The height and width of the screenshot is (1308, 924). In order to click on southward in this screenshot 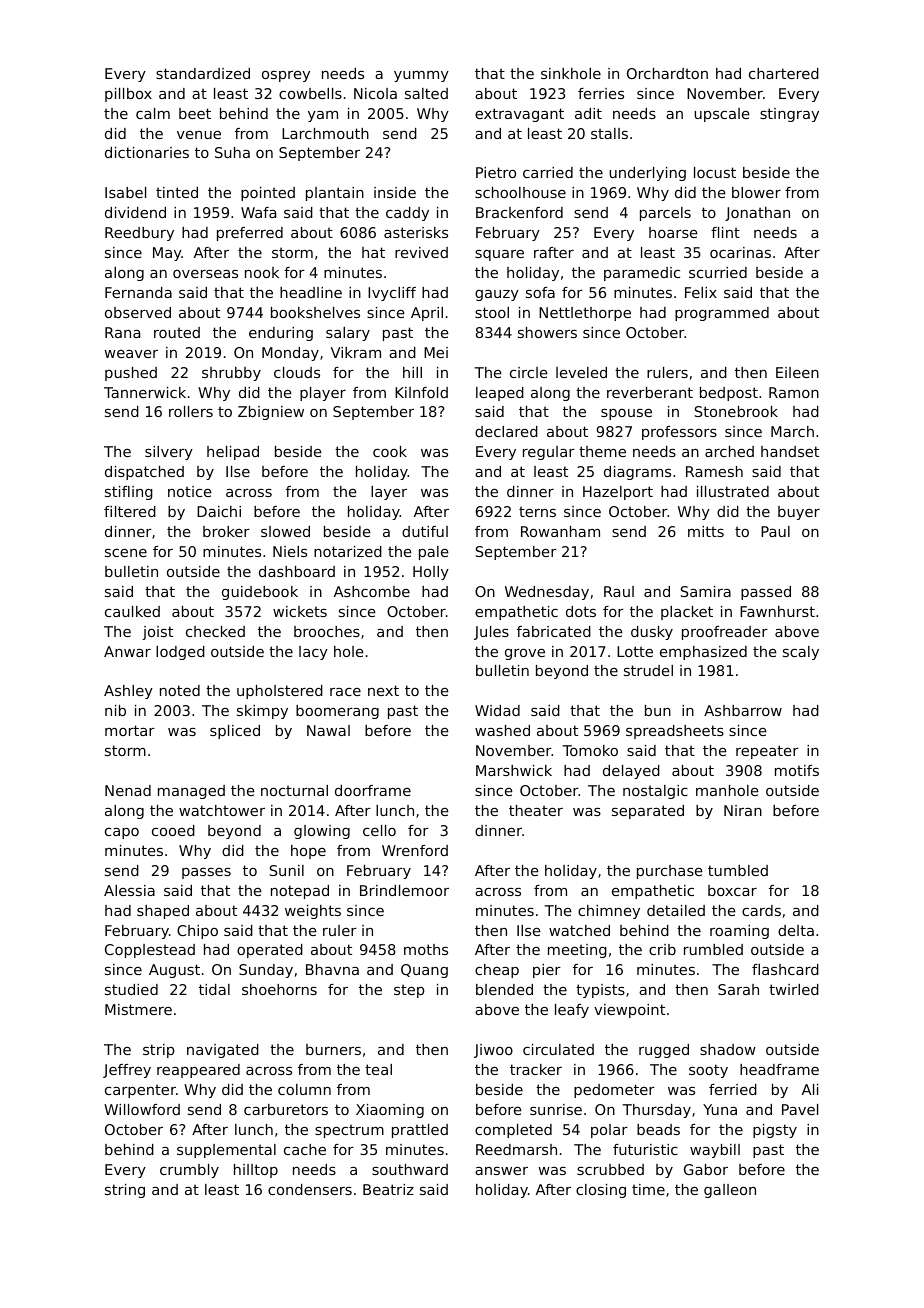, I will do `click(410, 1169)`.
